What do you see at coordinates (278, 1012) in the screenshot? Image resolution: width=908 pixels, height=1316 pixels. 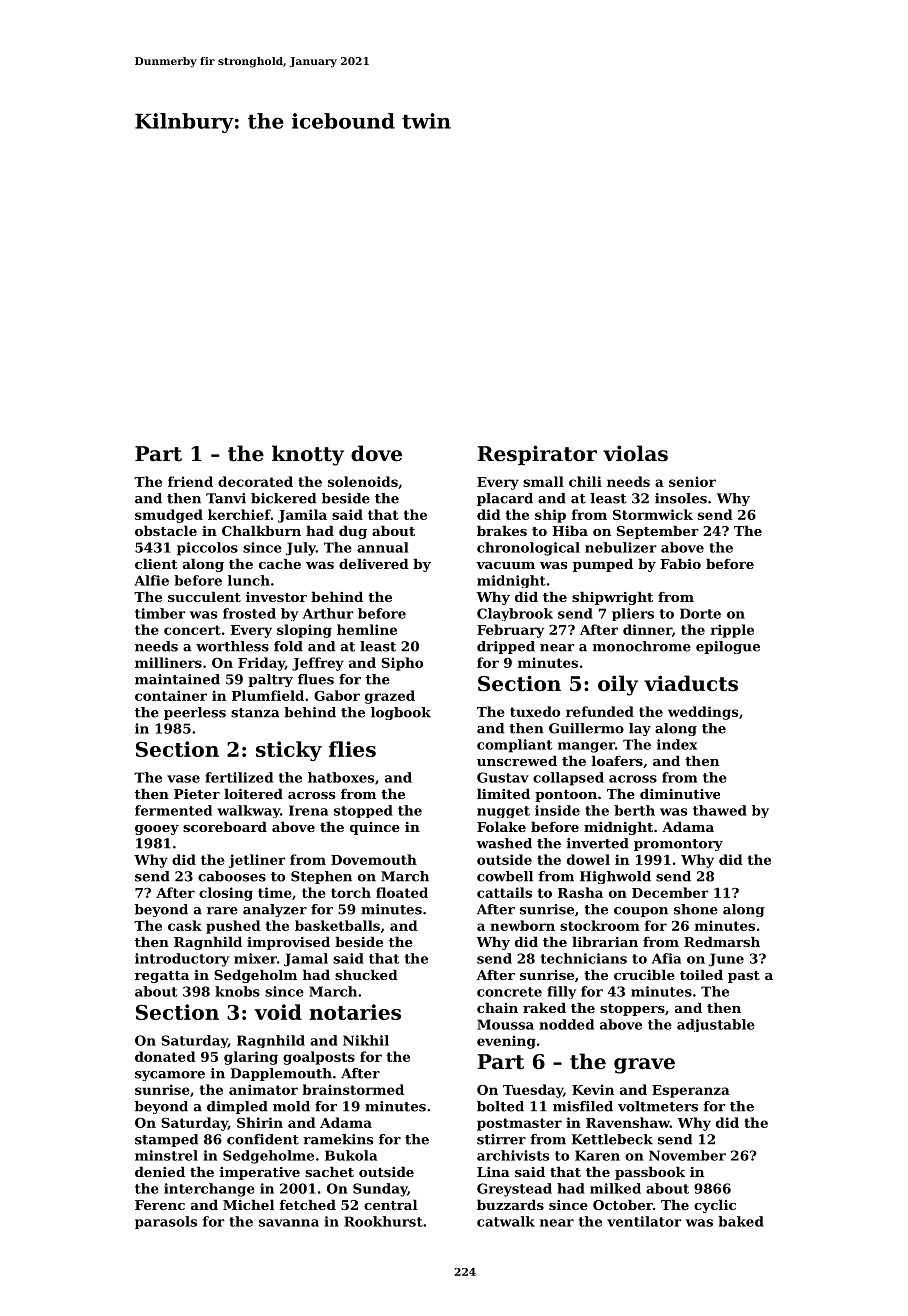 I see `void` at bounding box center [278, 1012].
